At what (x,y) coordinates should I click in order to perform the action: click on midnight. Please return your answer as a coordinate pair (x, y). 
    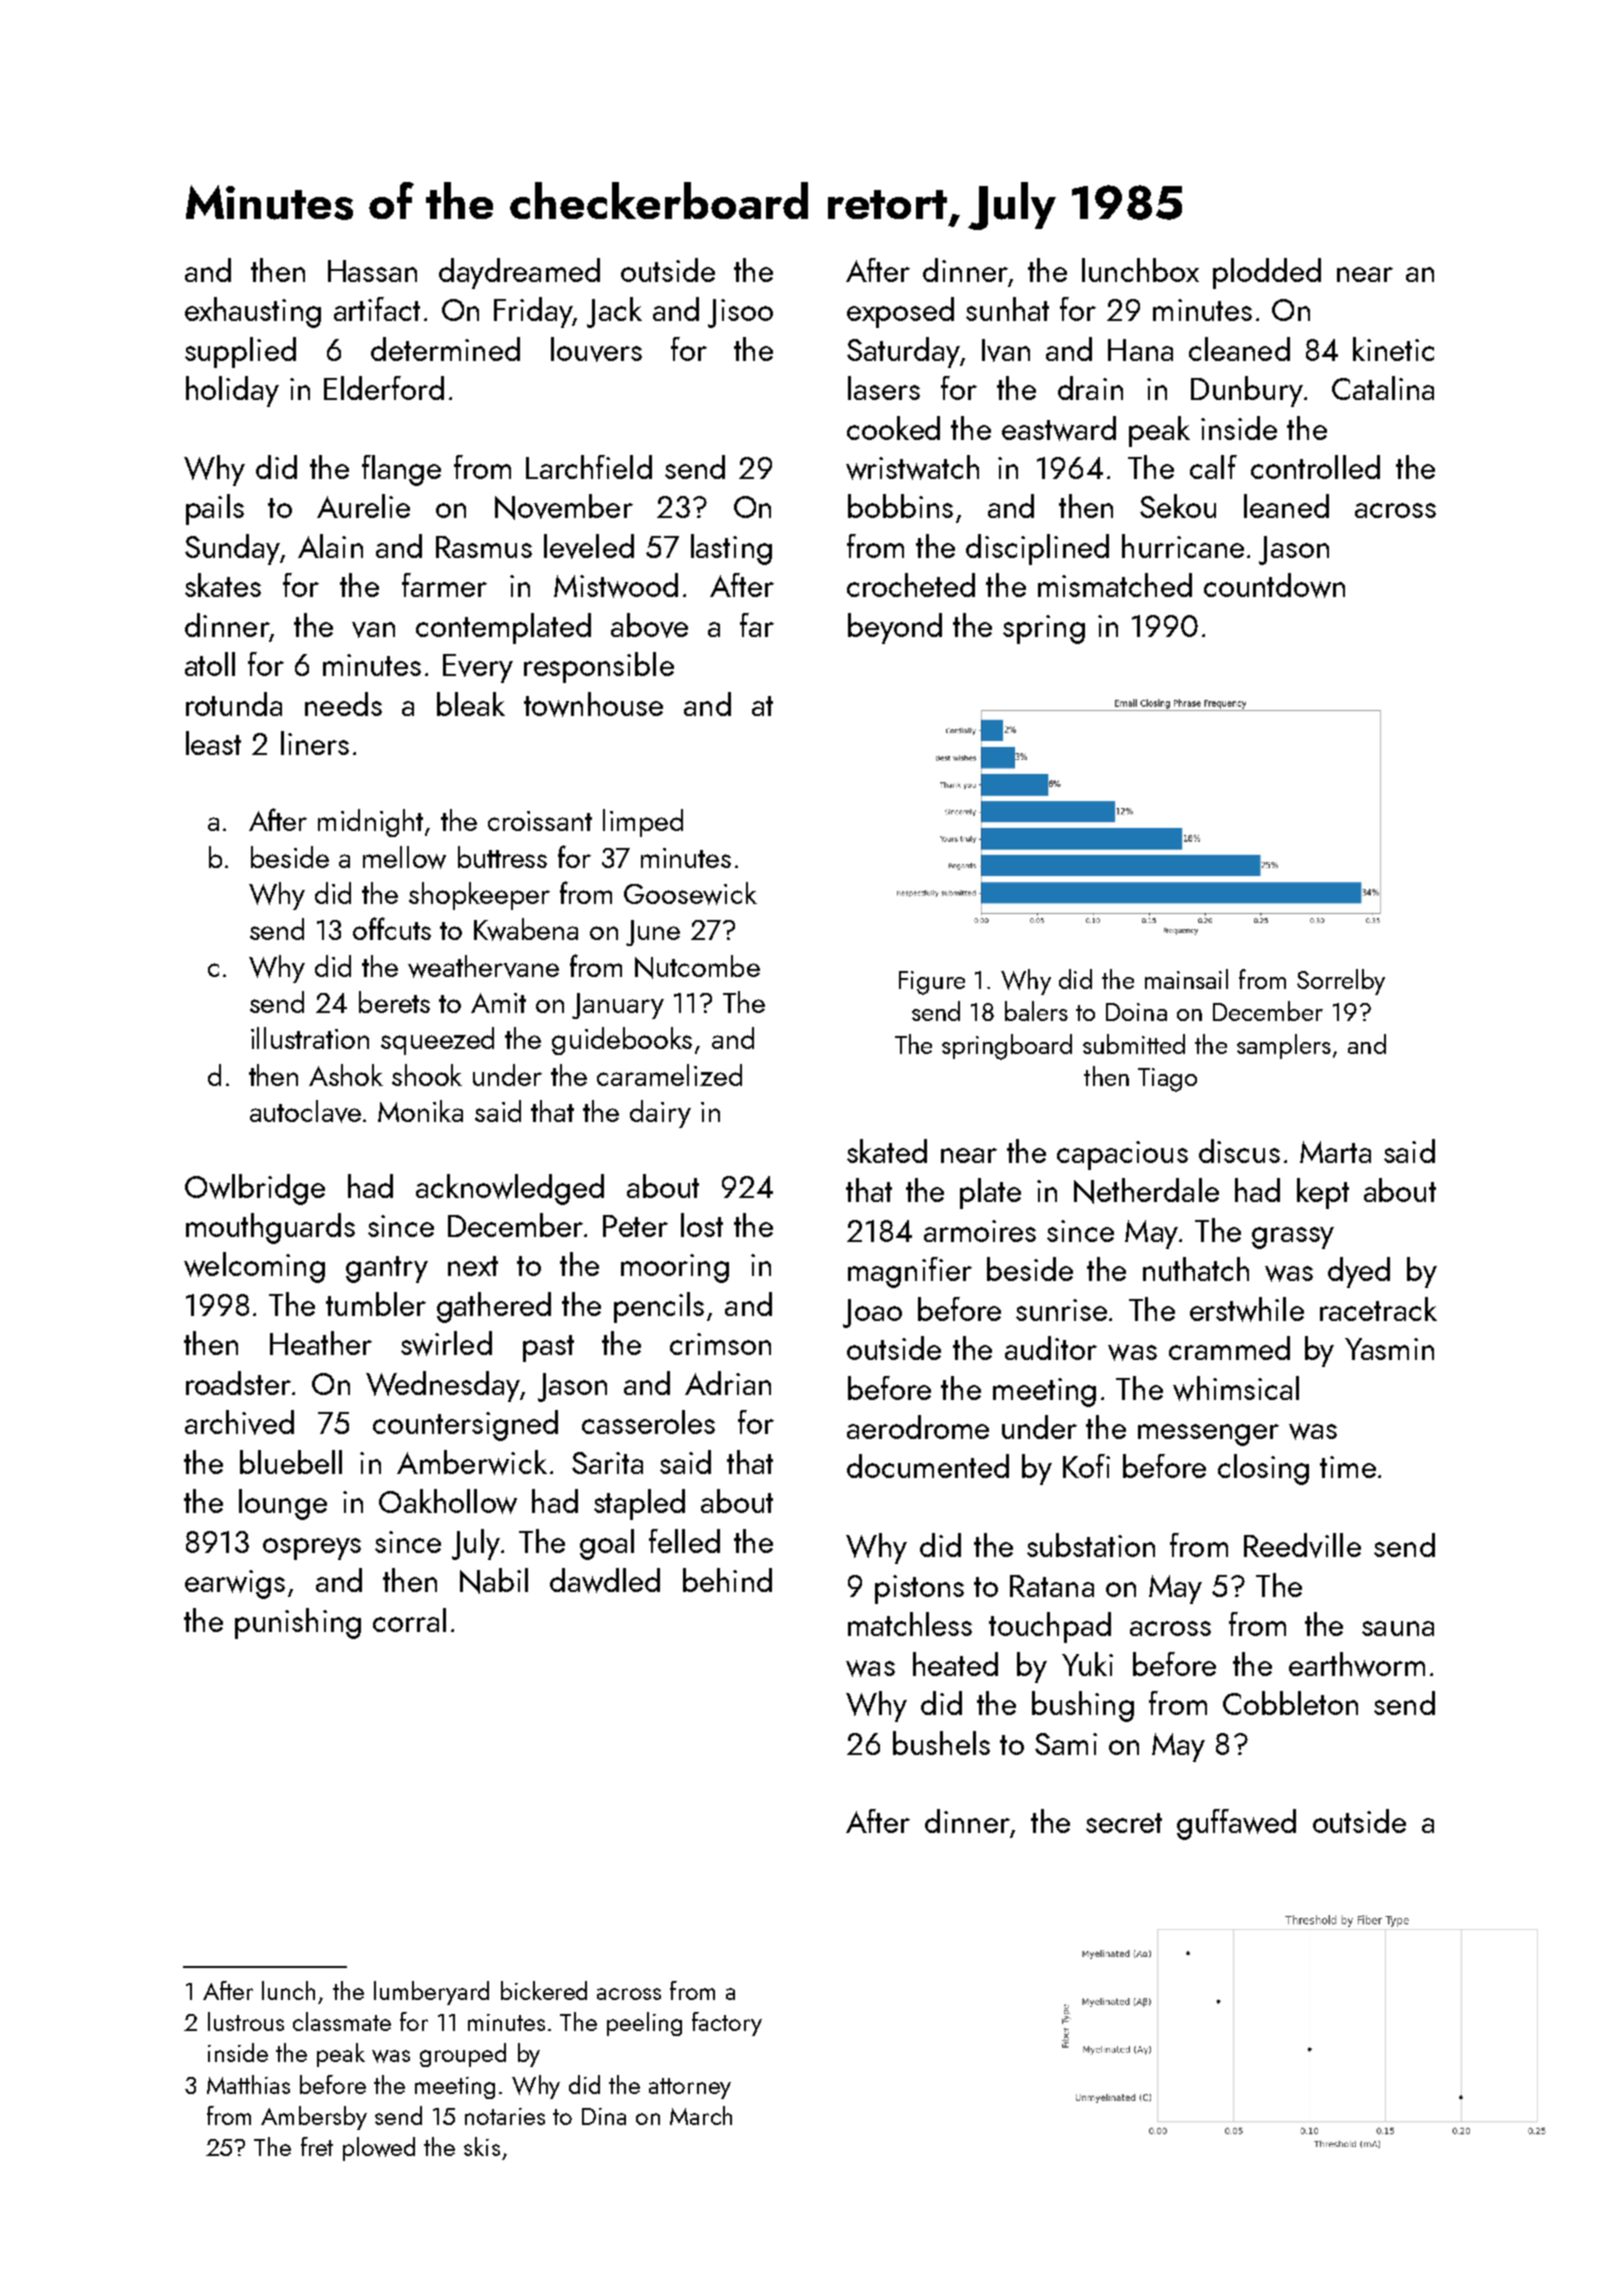
    Looking at the image, I should click on (370, 823).
